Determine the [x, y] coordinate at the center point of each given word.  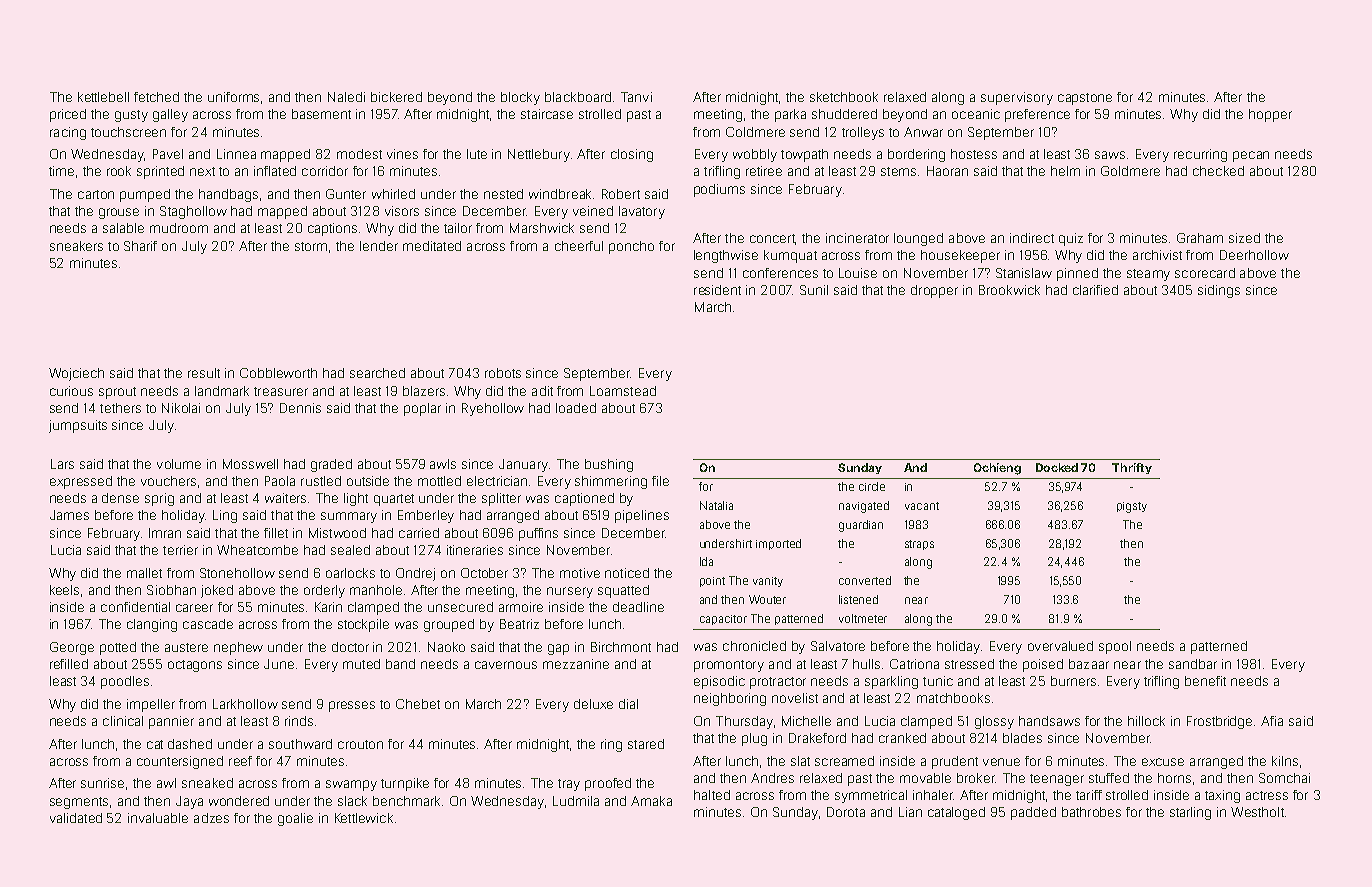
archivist [1157, 255]
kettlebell [103, 97]
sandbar [1193, 664]
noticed [627, 573]
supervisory [1017, 98]
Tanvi [636, 97]
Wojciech [76, 374]
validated [76, 818]
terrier [180, 550]
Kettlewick [364, 818]
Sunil [814, 290]
